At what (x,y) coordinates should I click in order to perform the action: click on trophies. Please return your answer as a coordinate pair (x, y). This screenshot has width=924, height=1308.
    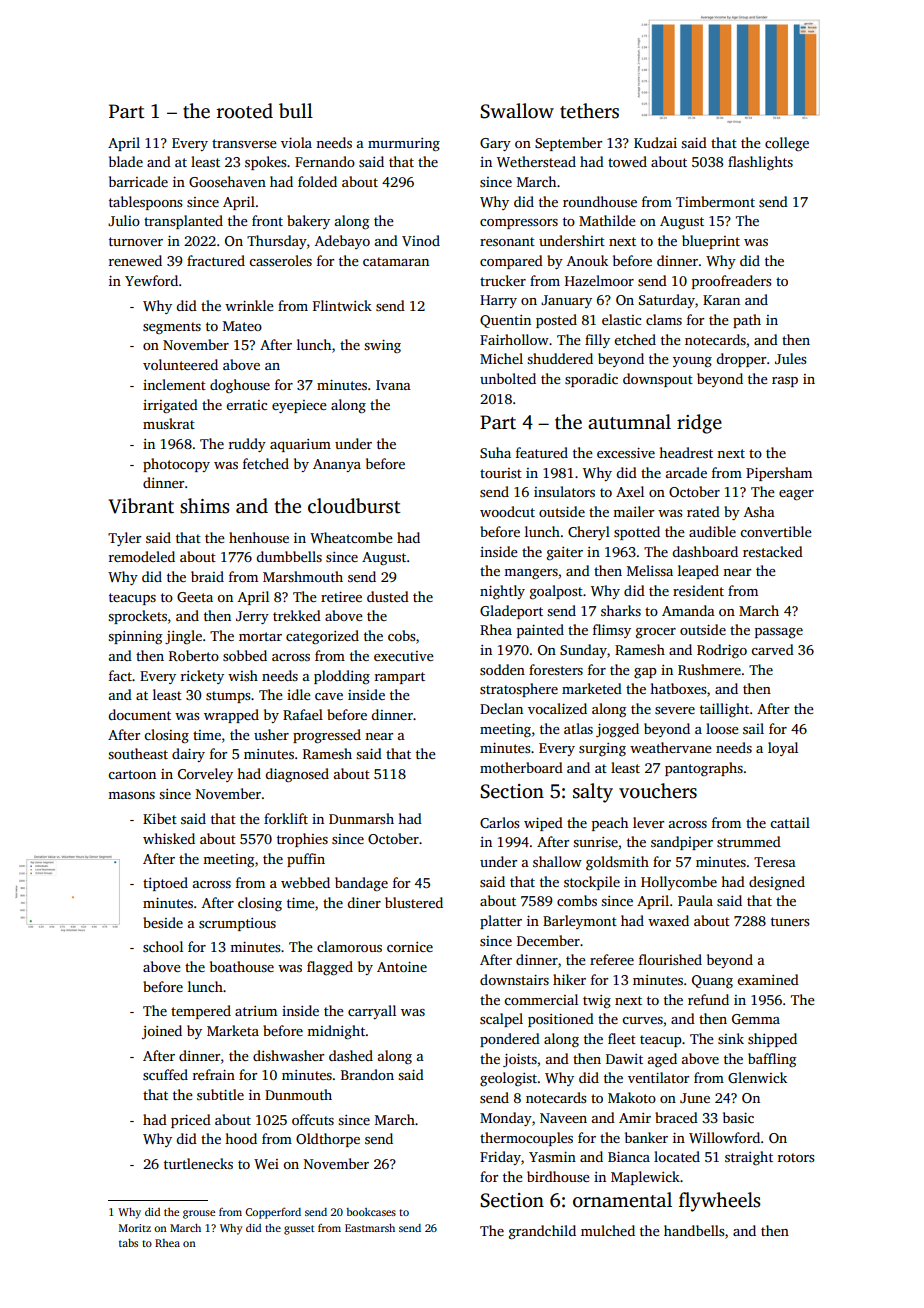
    Looking at the image, I should click on (302, 840).
